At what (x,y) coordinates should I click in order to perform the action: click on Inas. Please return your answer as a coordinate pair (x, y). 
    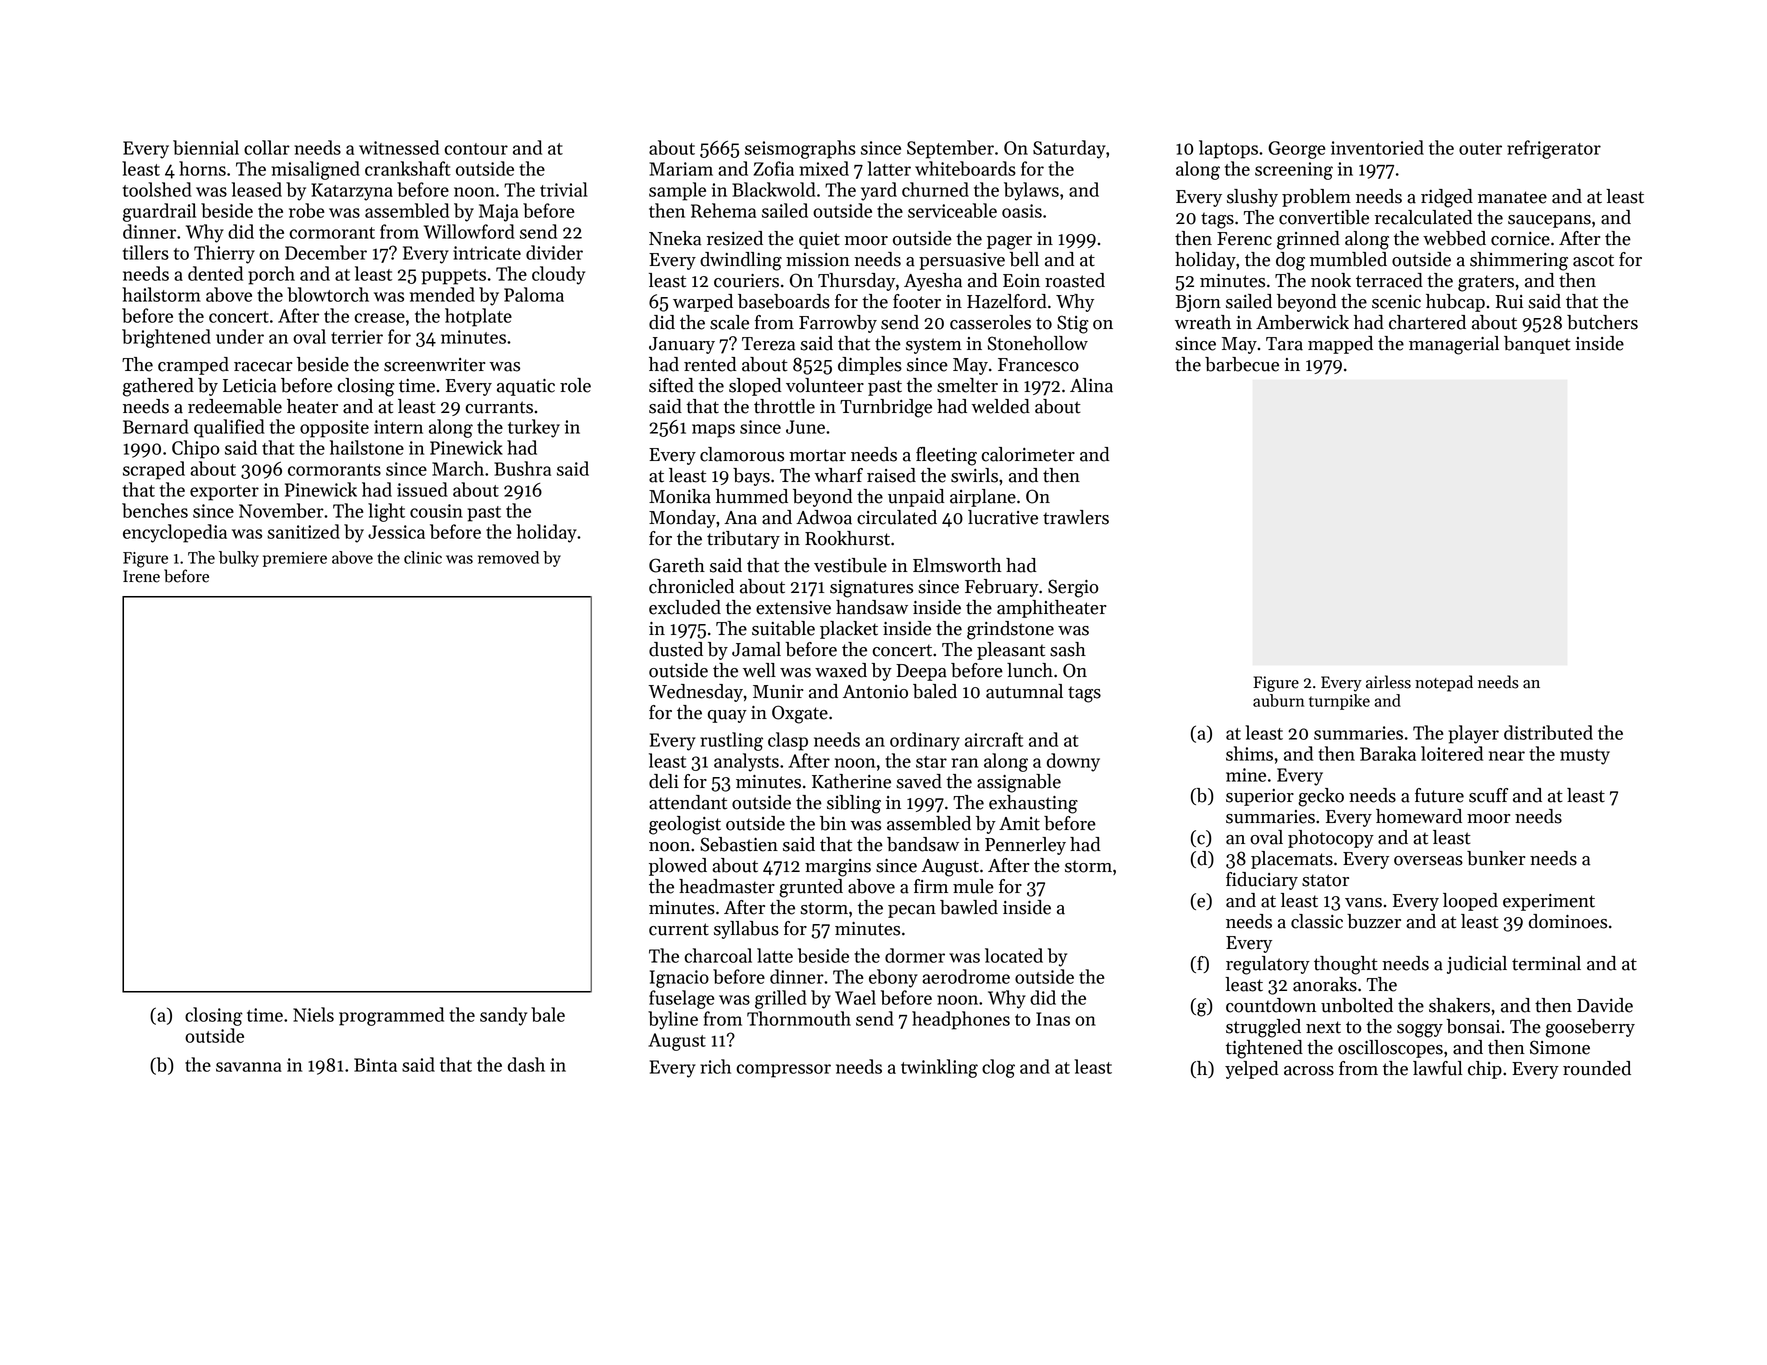
    Looking at the image, I should click on (1053, 1019).
